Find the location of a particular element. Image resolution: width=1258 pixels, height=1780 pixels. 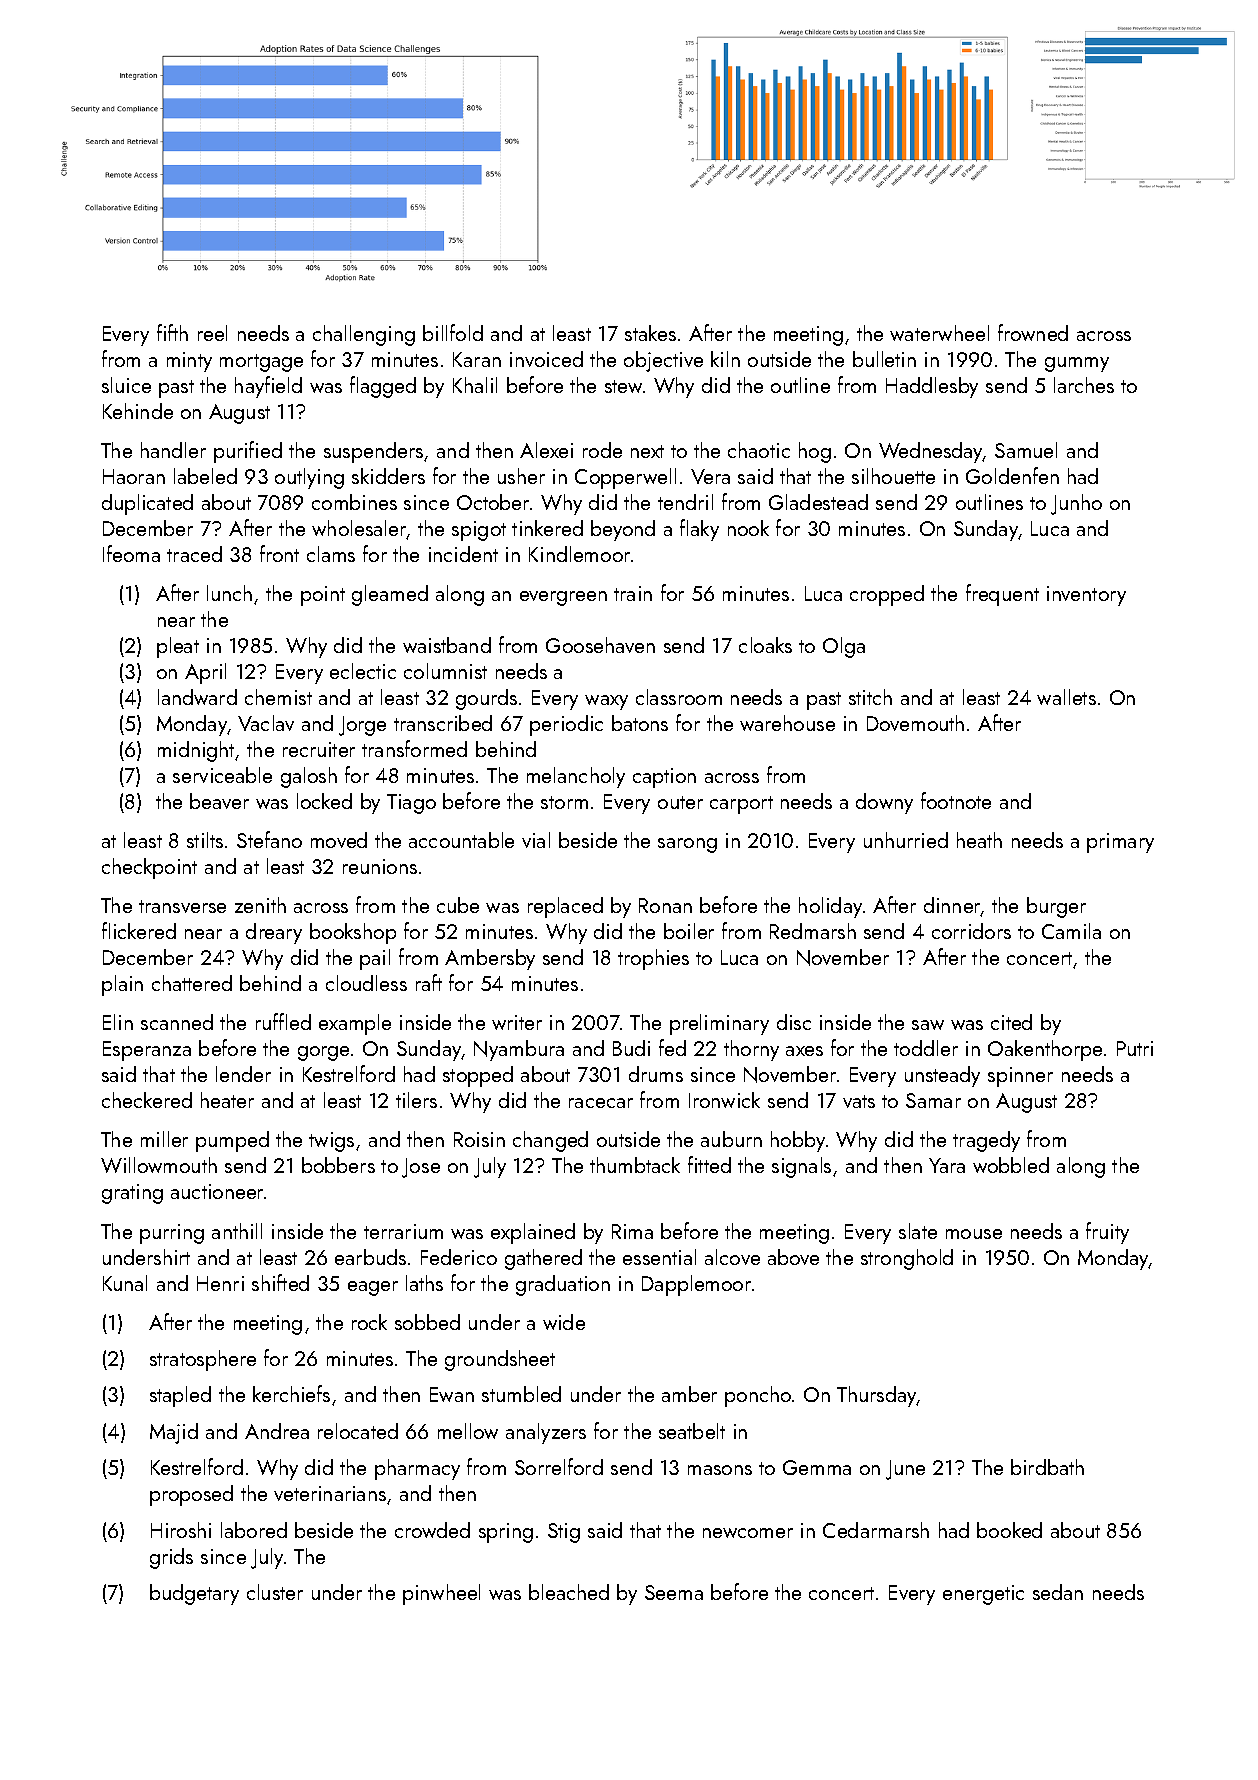

thumbtack is located at coordinates (635, 1165).
